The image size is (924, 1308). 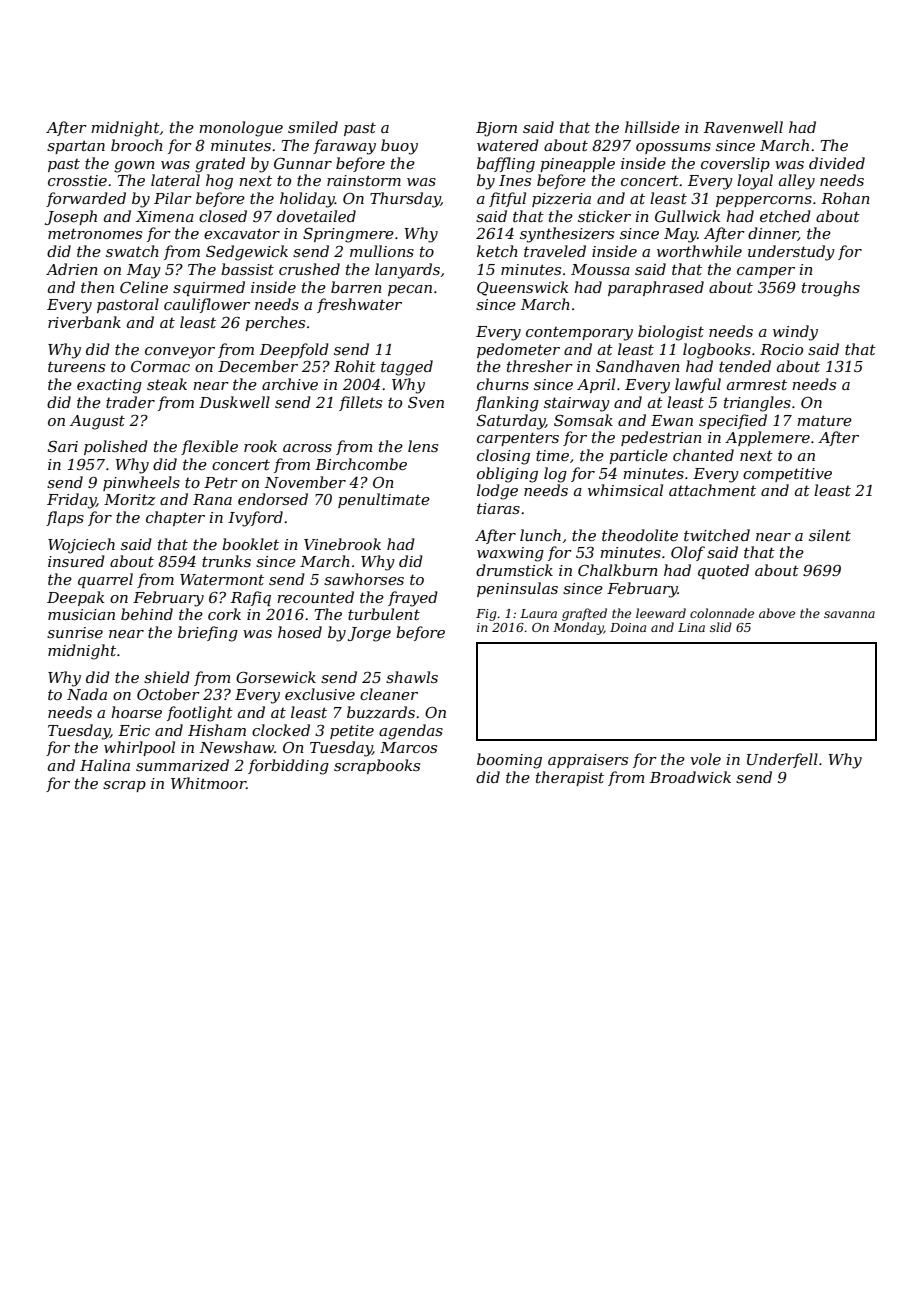 I want to click on coverslip, so click(x=735, y=164).
